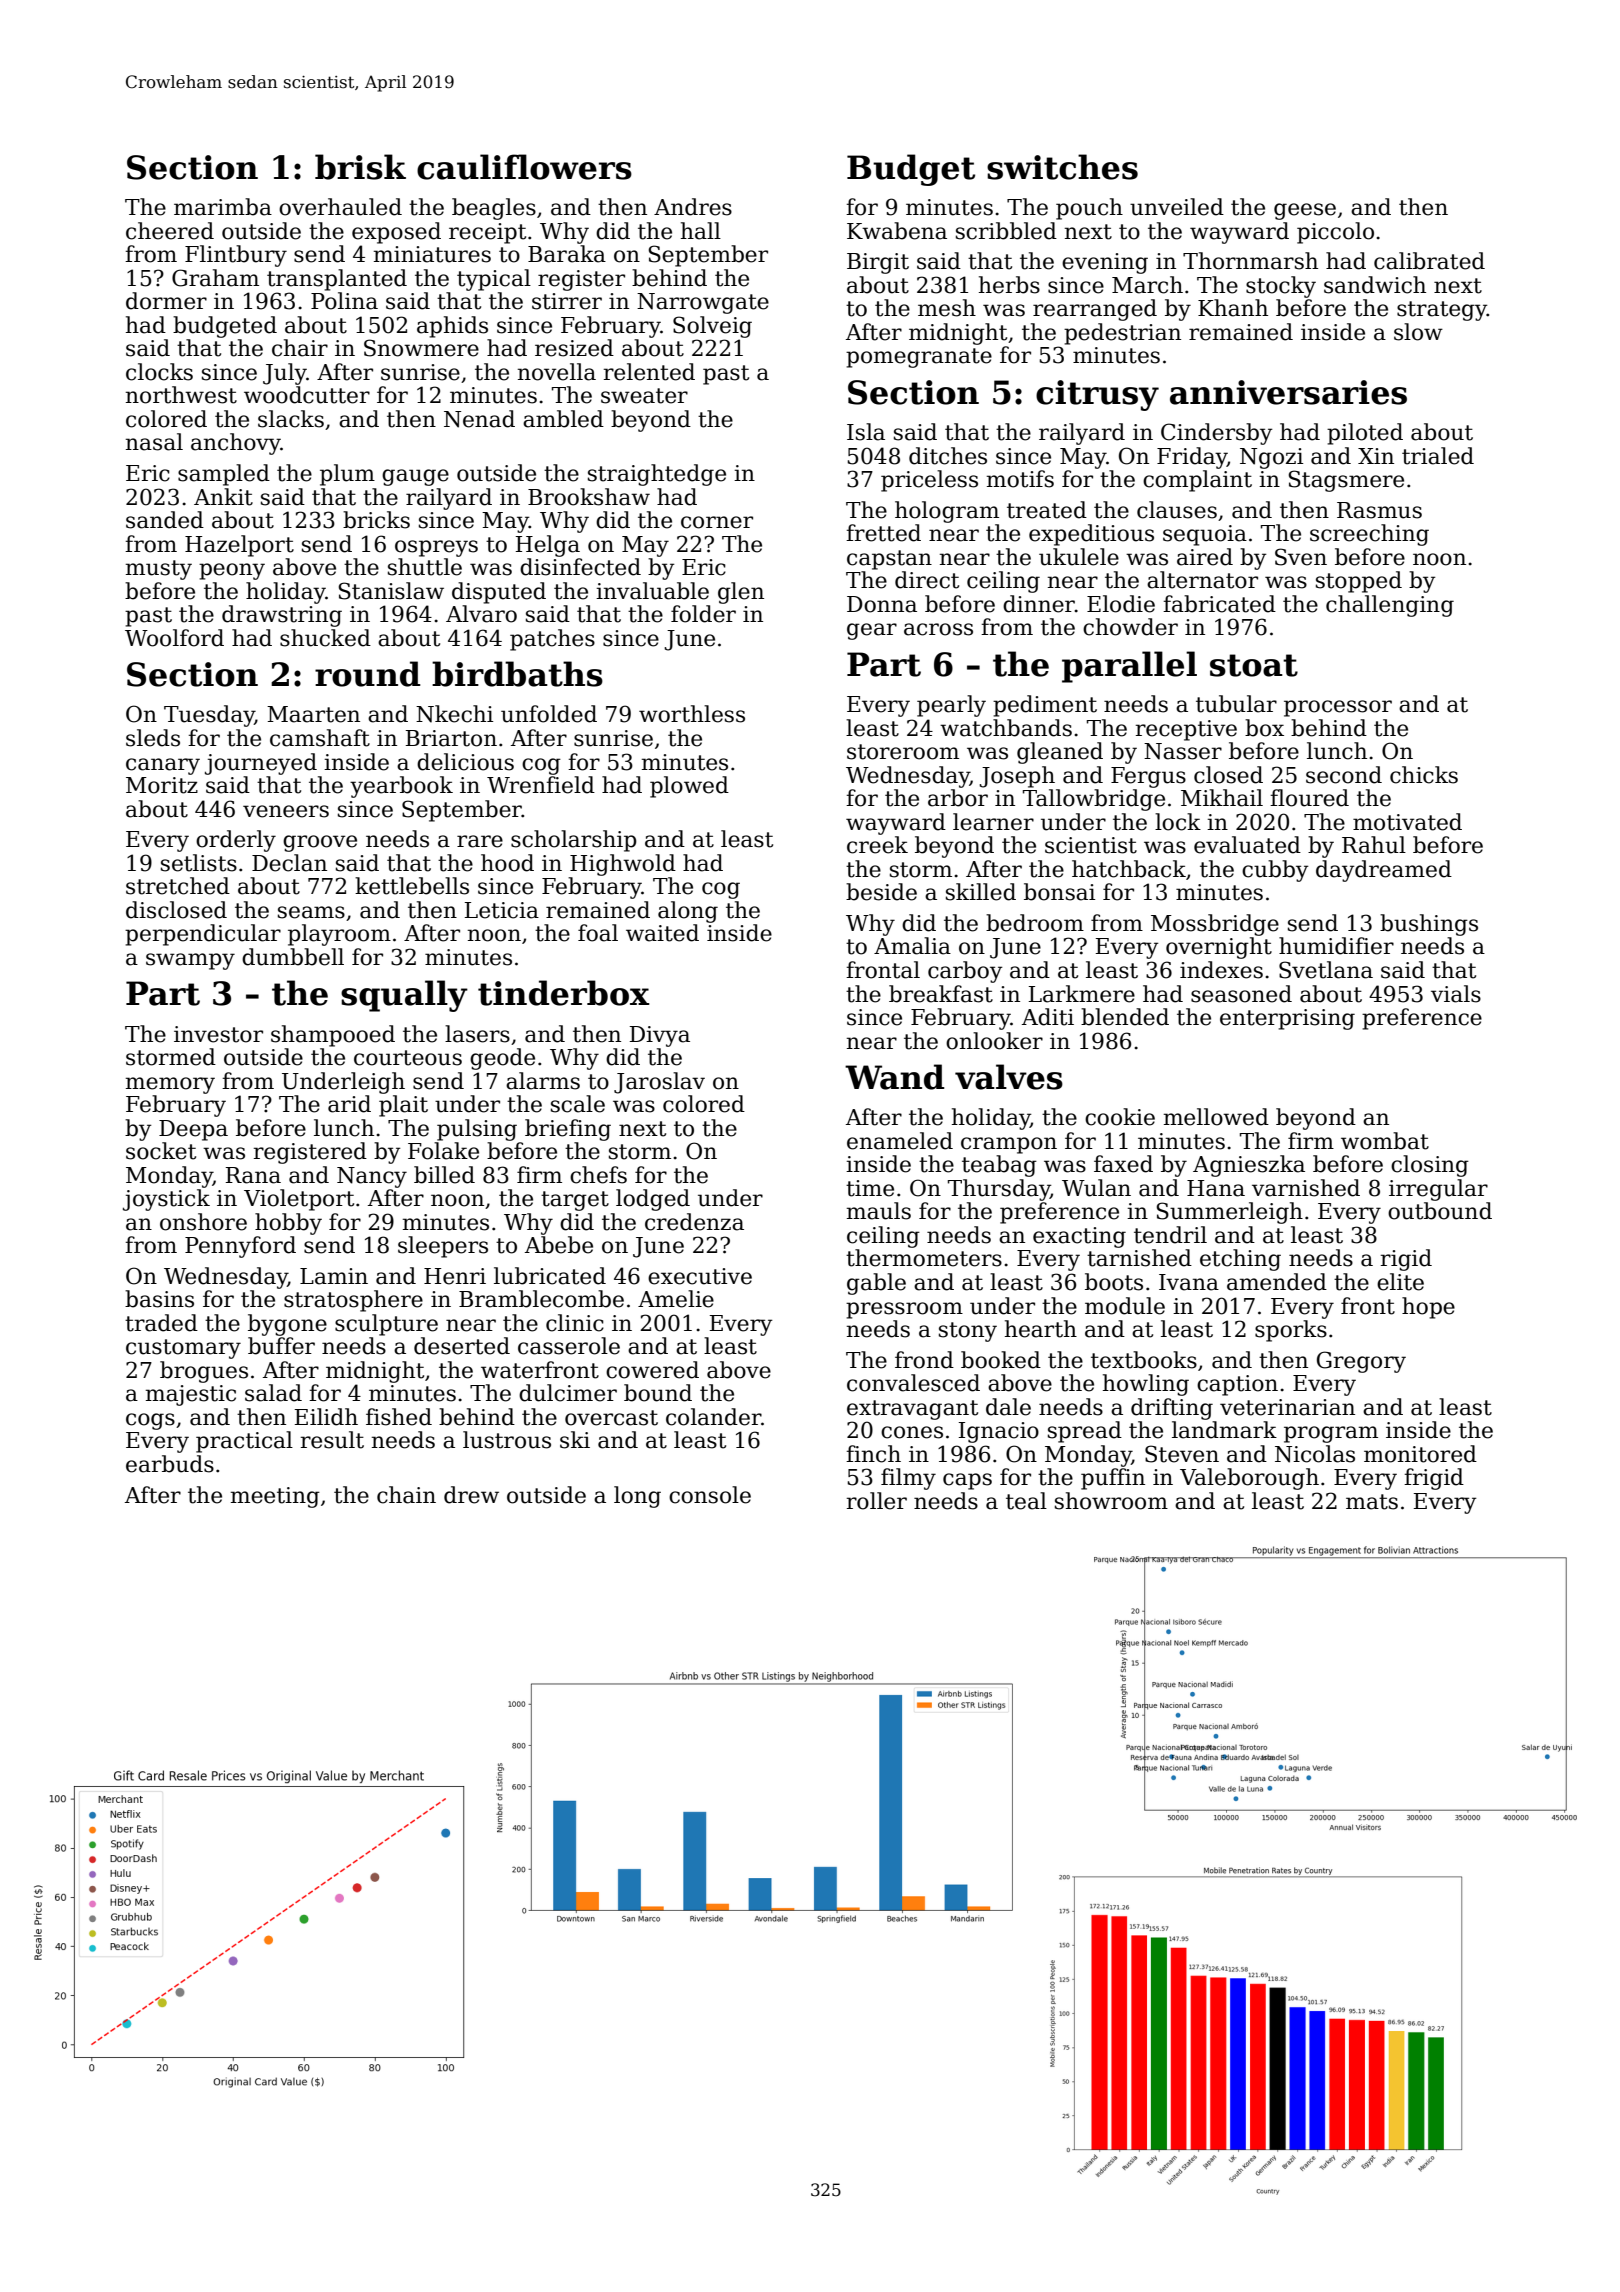  I want to click on Nenad, so click(479, 419).
